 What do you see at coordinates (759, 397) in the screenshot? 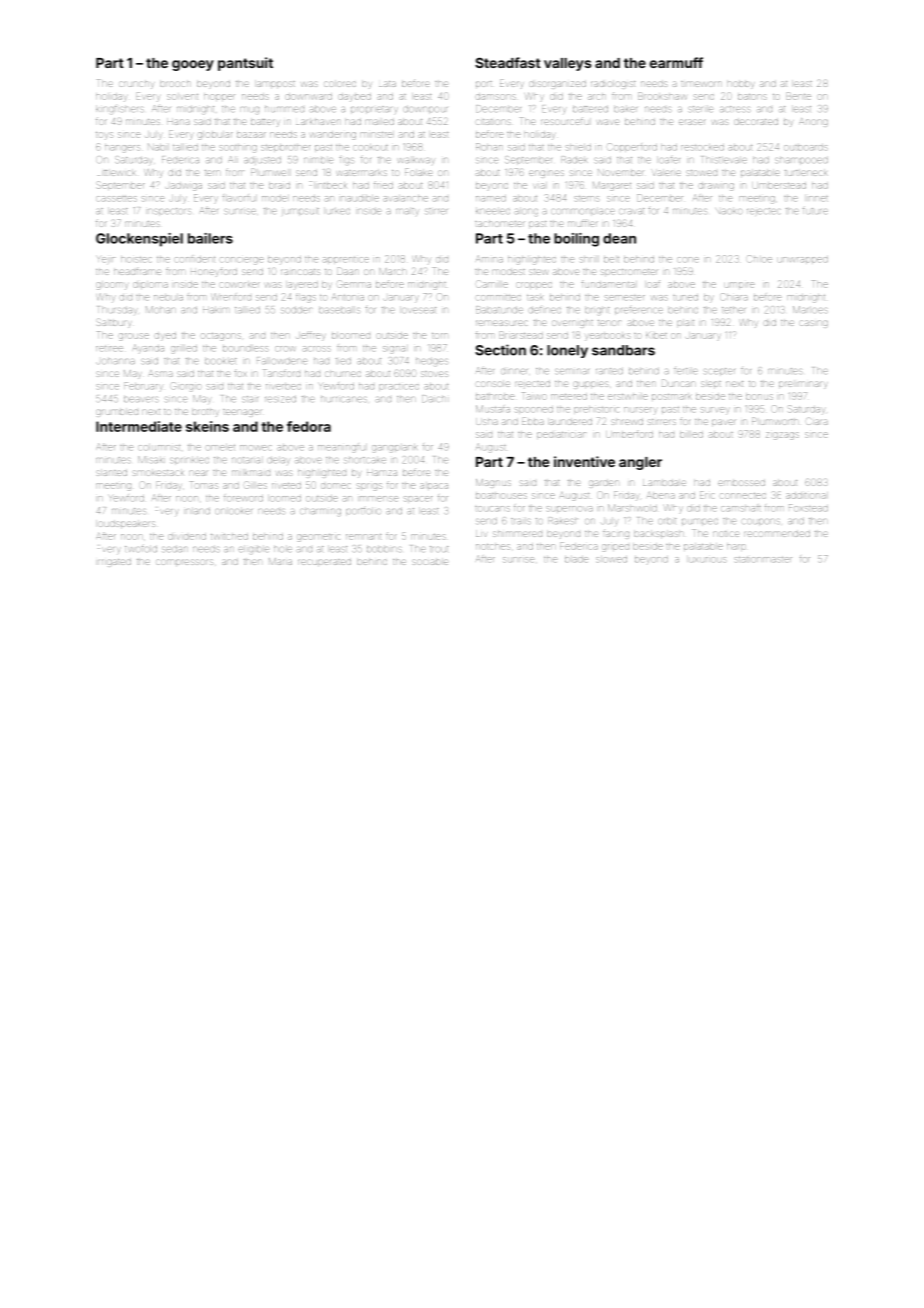
I see `bonus` at bounding box center [759, 397].
